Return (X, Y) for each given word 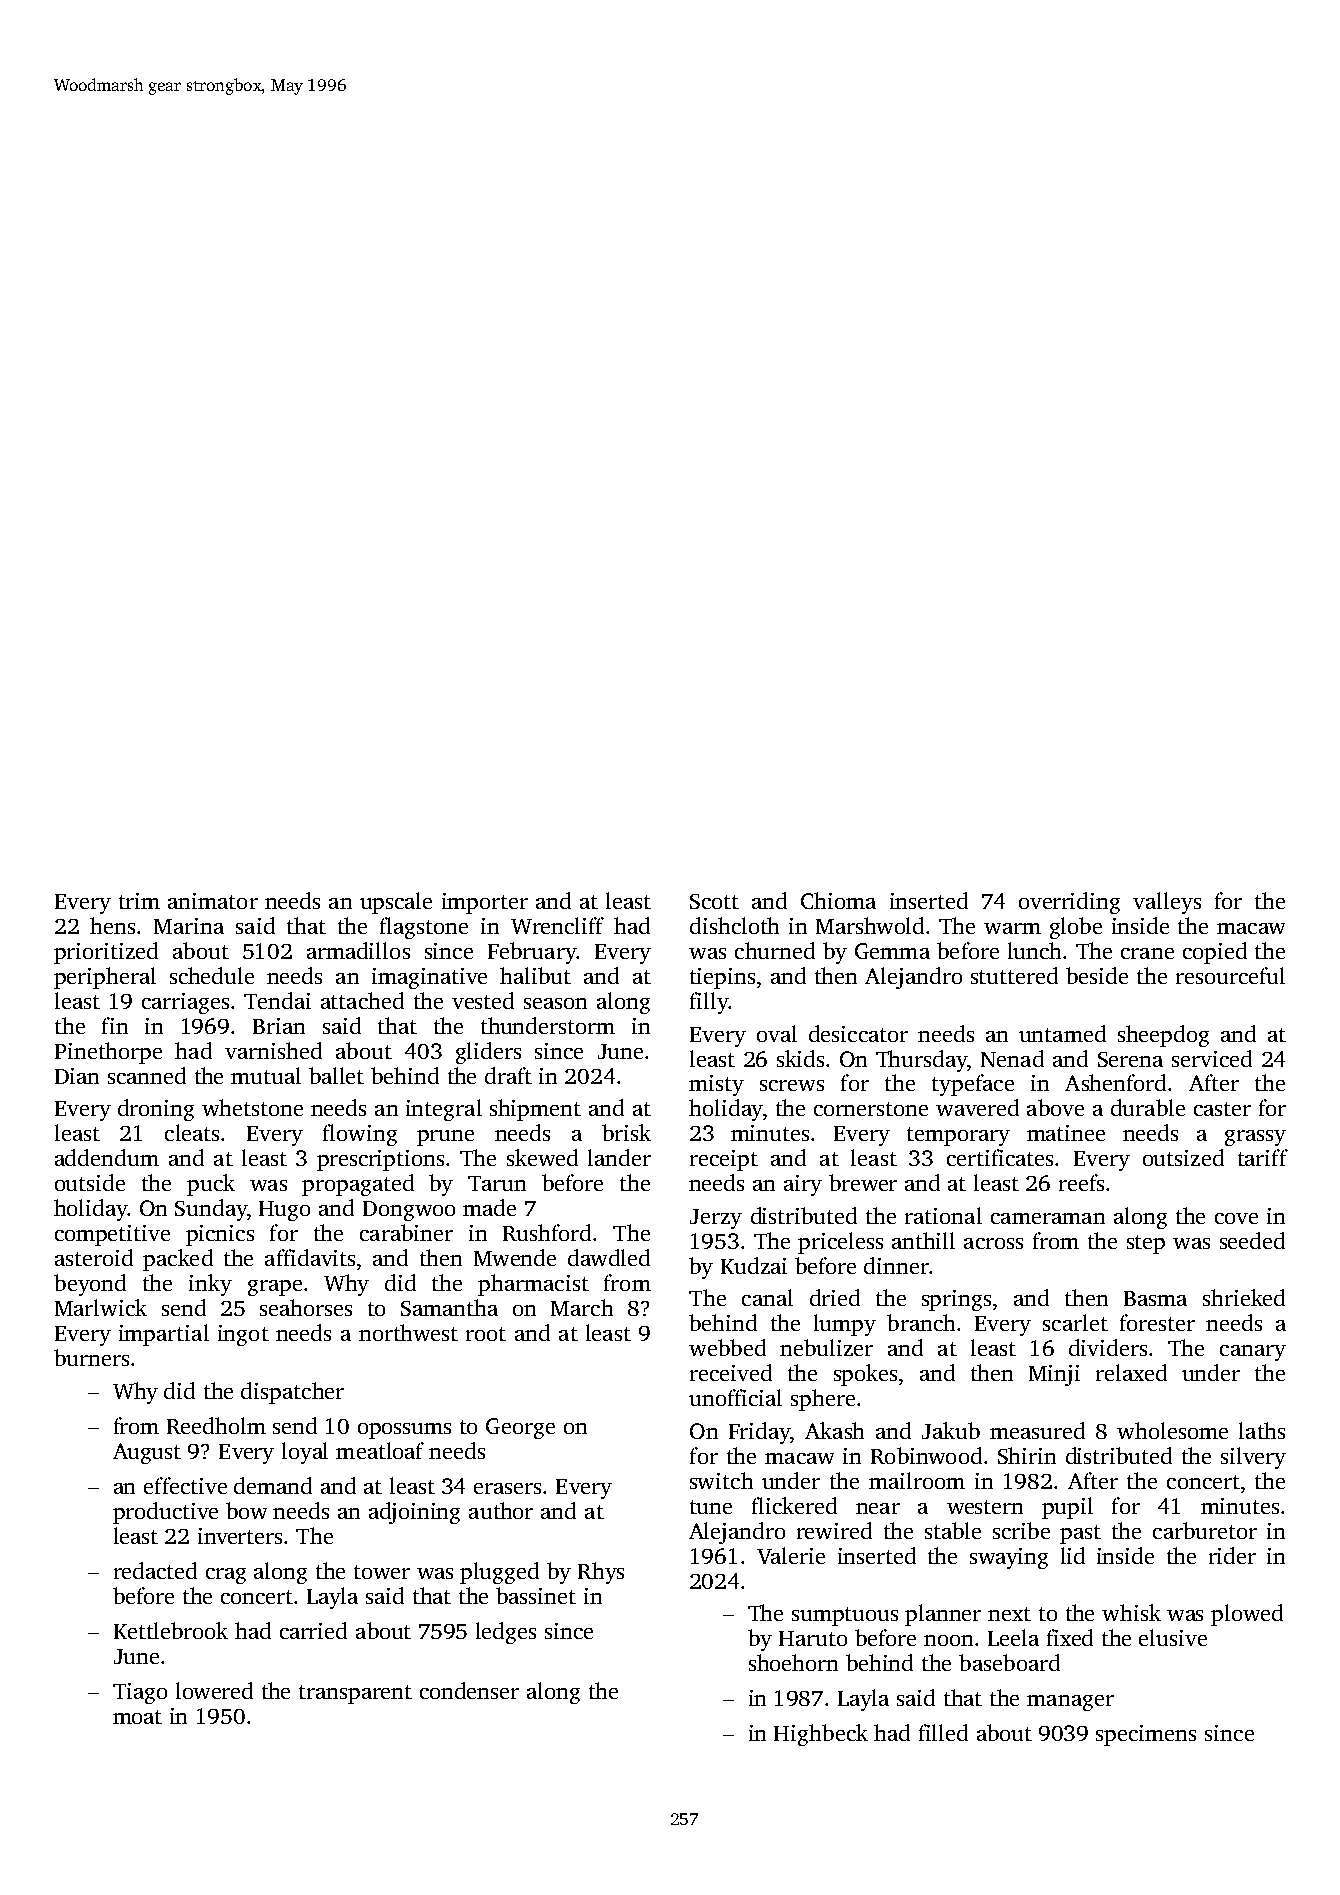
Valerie (791, 1555)
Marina (189, 926)
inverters (240, 1536)
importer (485, 903)
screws (792, 1085)
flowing (360, 1135)
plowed (1247, 1615)
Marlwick (101, 1307)
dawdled (609, 1257)
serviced (1212, 1058)
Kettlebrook (171, 1630)
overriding (1069, 903)
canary (1253, 1353)
